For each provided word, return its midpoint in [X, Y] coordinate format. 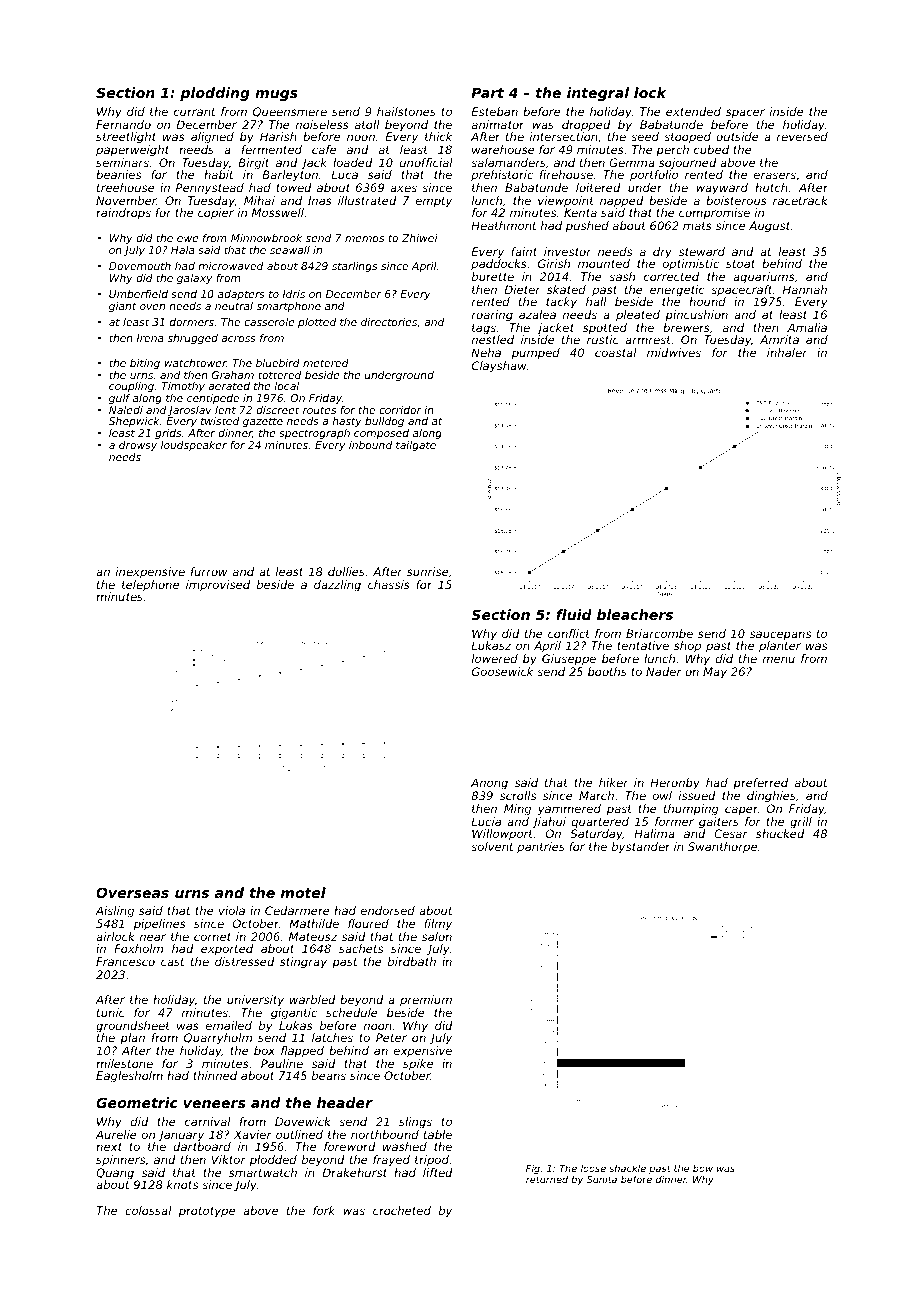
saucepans [780, 635]
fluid [574, 614]
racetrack [800, 200]
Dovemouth [140, 266]
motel [303, 892]
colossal [148, 1210]
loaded [353, 162]
